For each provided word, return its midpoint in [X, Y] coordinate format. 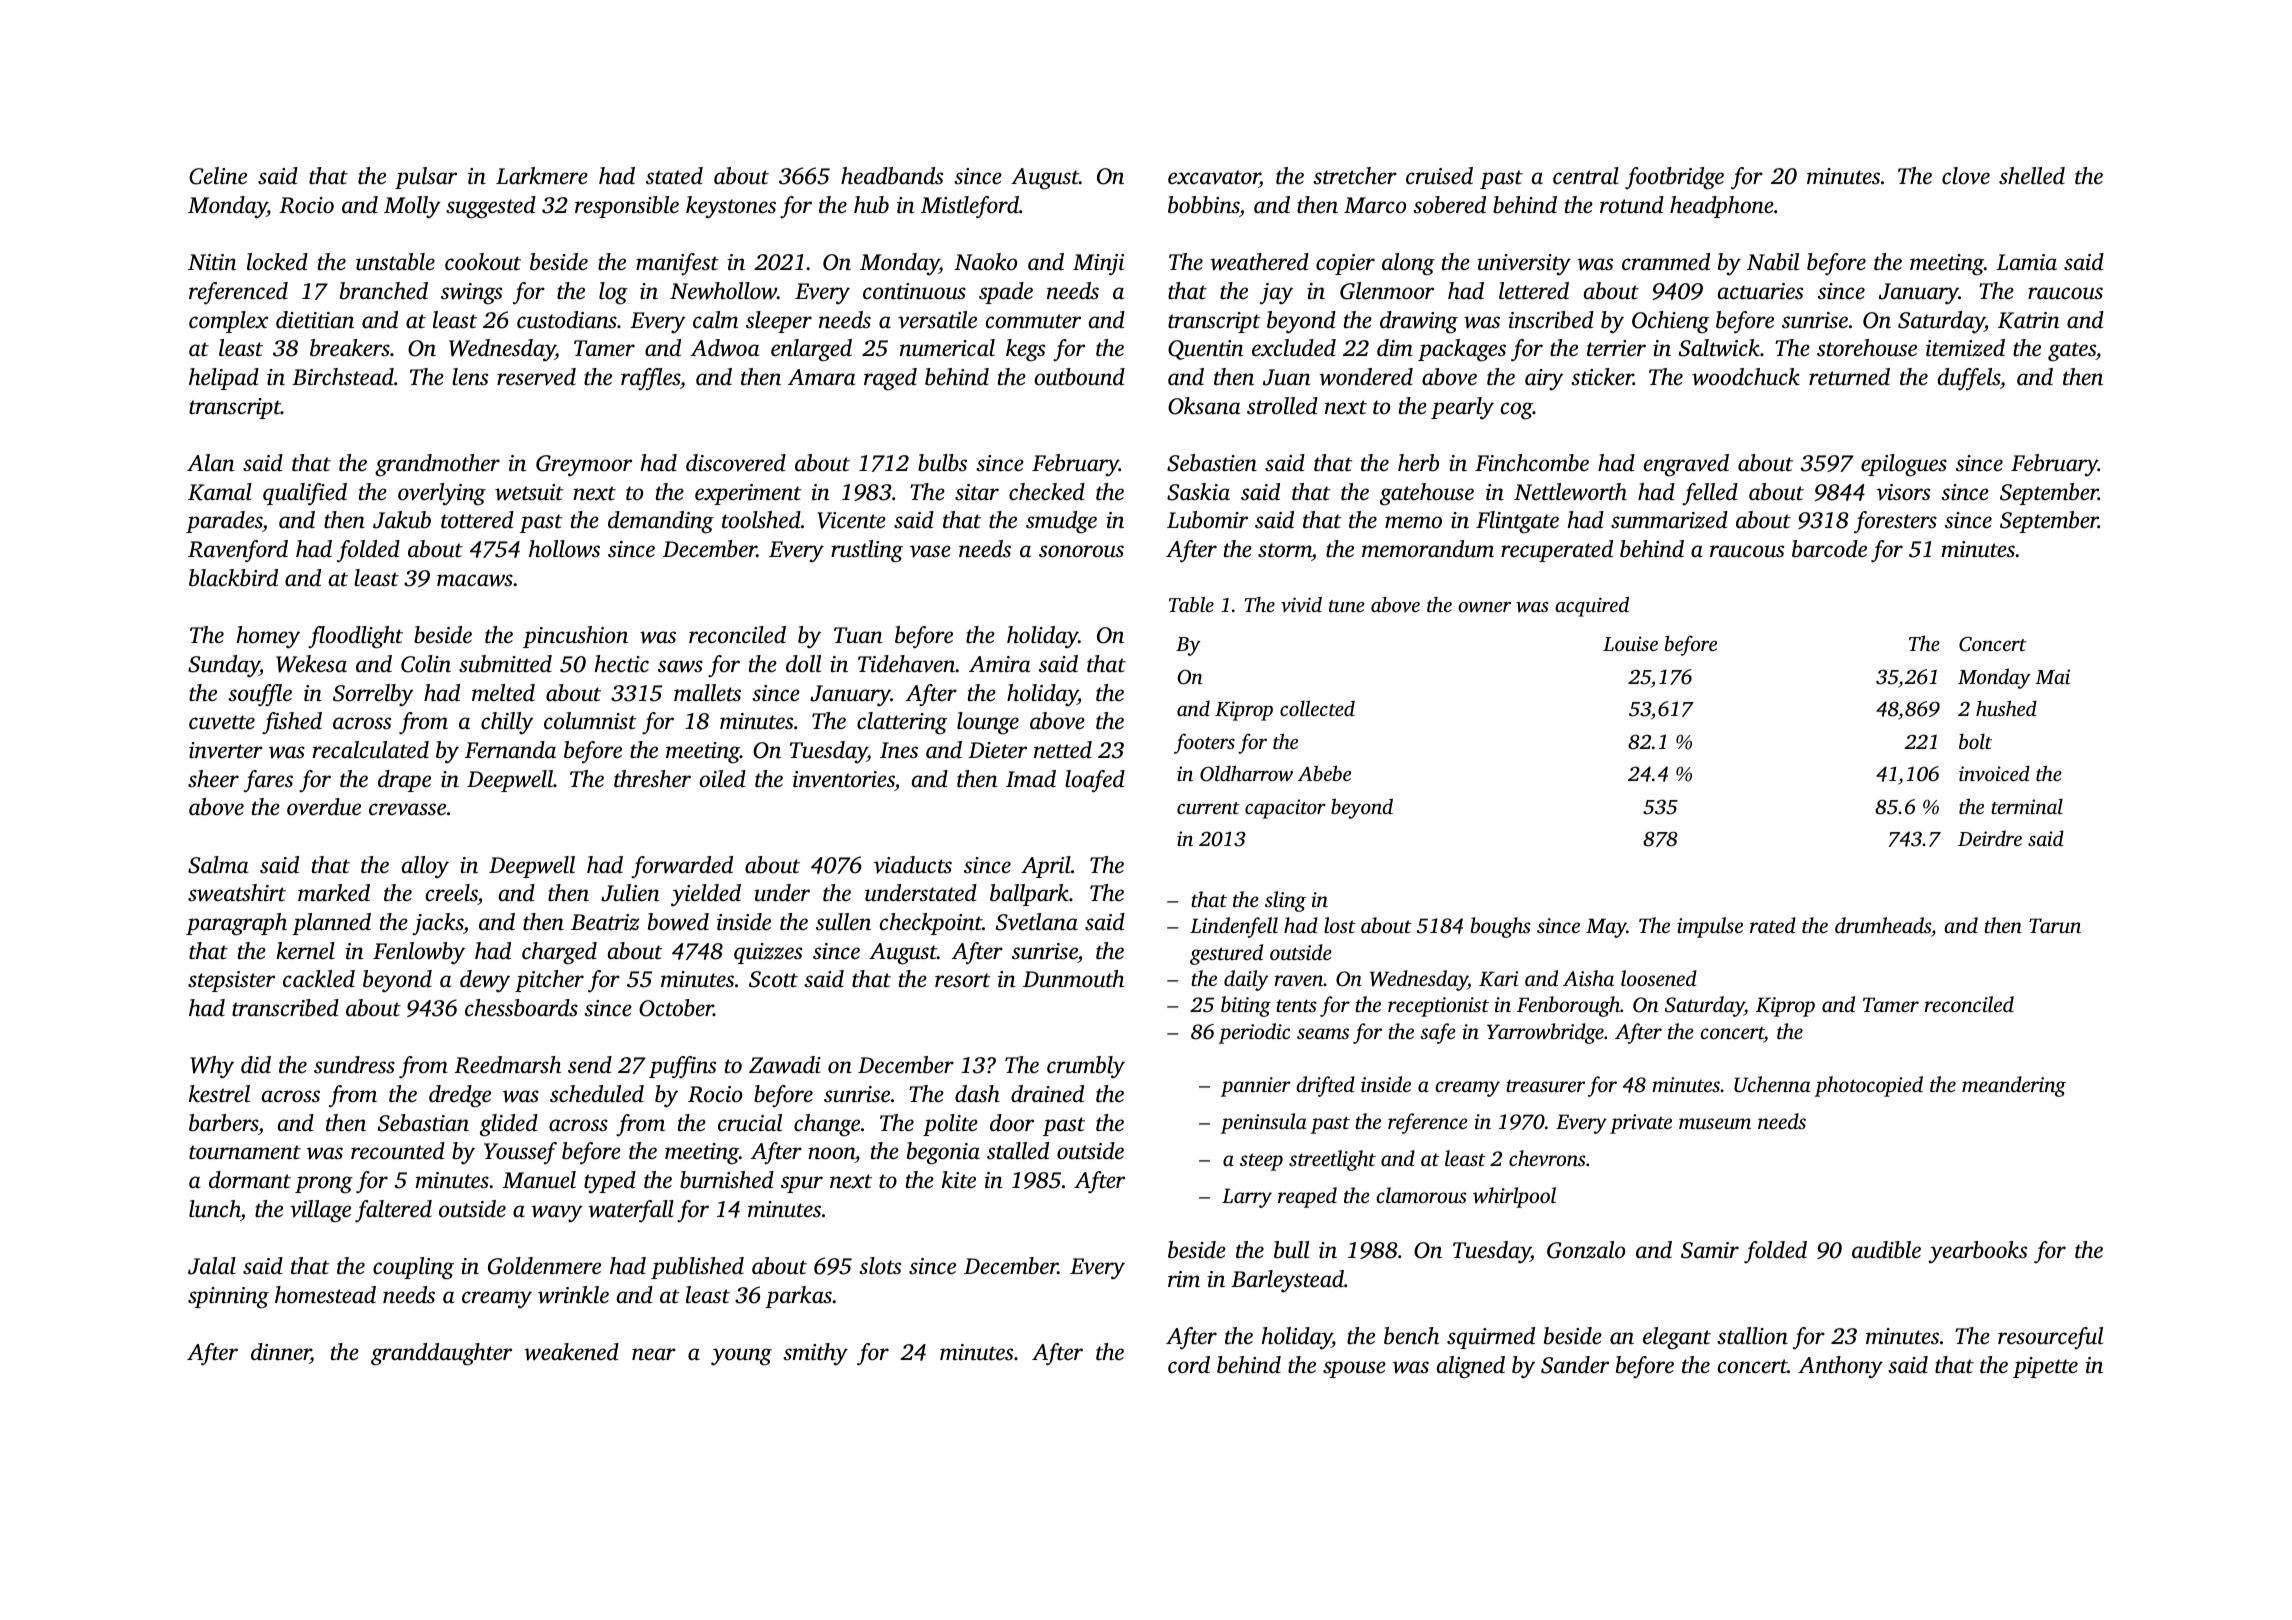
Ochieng [1670, 322]
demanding [661, 522]
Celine [218, 176]
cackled [319, 979]
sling [1285, 901]
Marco [1375, 205]
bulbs [942, 463]
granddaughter [441, 1354]
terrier [1616, 348]
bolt [1975, 741]
